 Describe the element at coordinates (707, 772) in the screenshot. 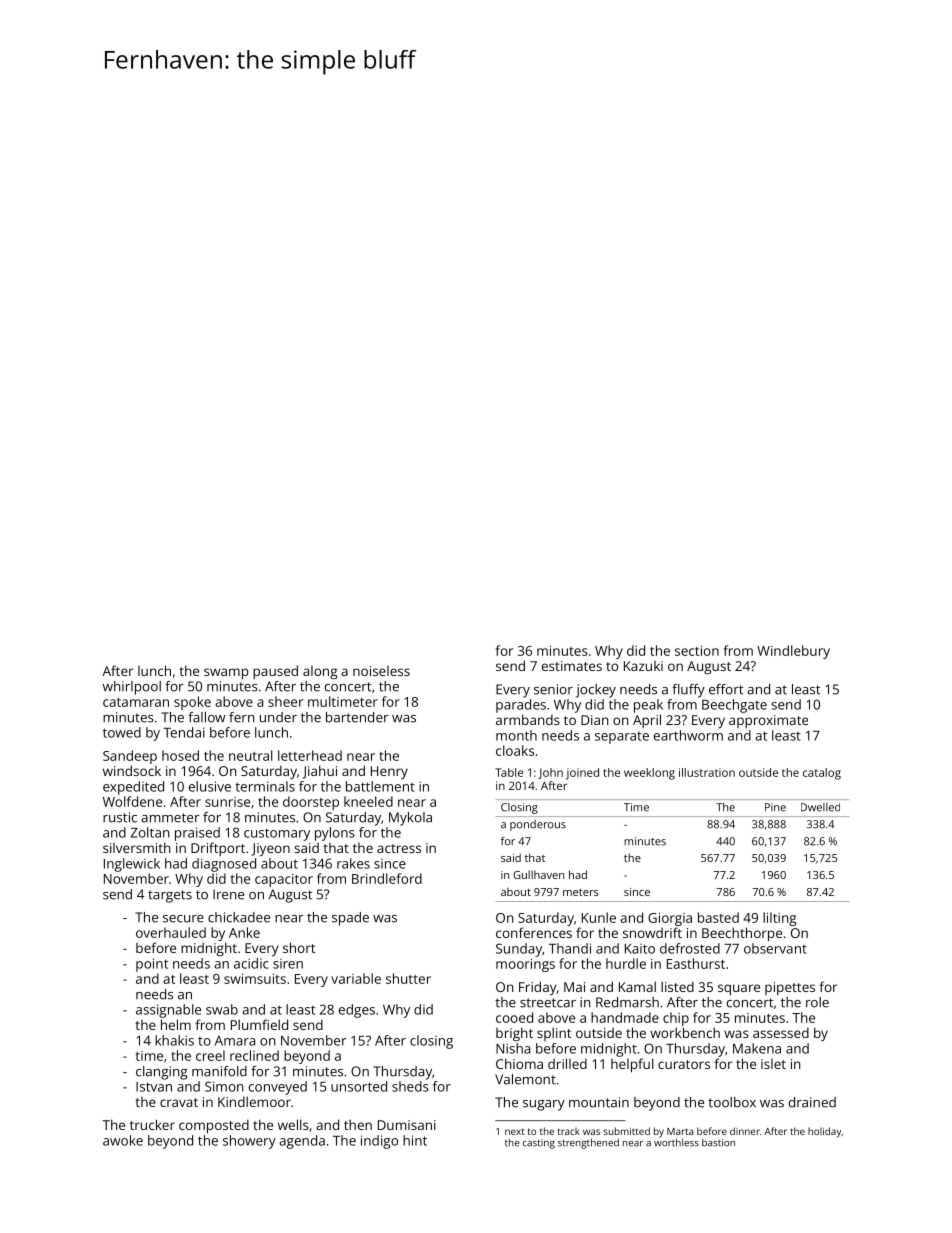

I see `illustration` at that location.
